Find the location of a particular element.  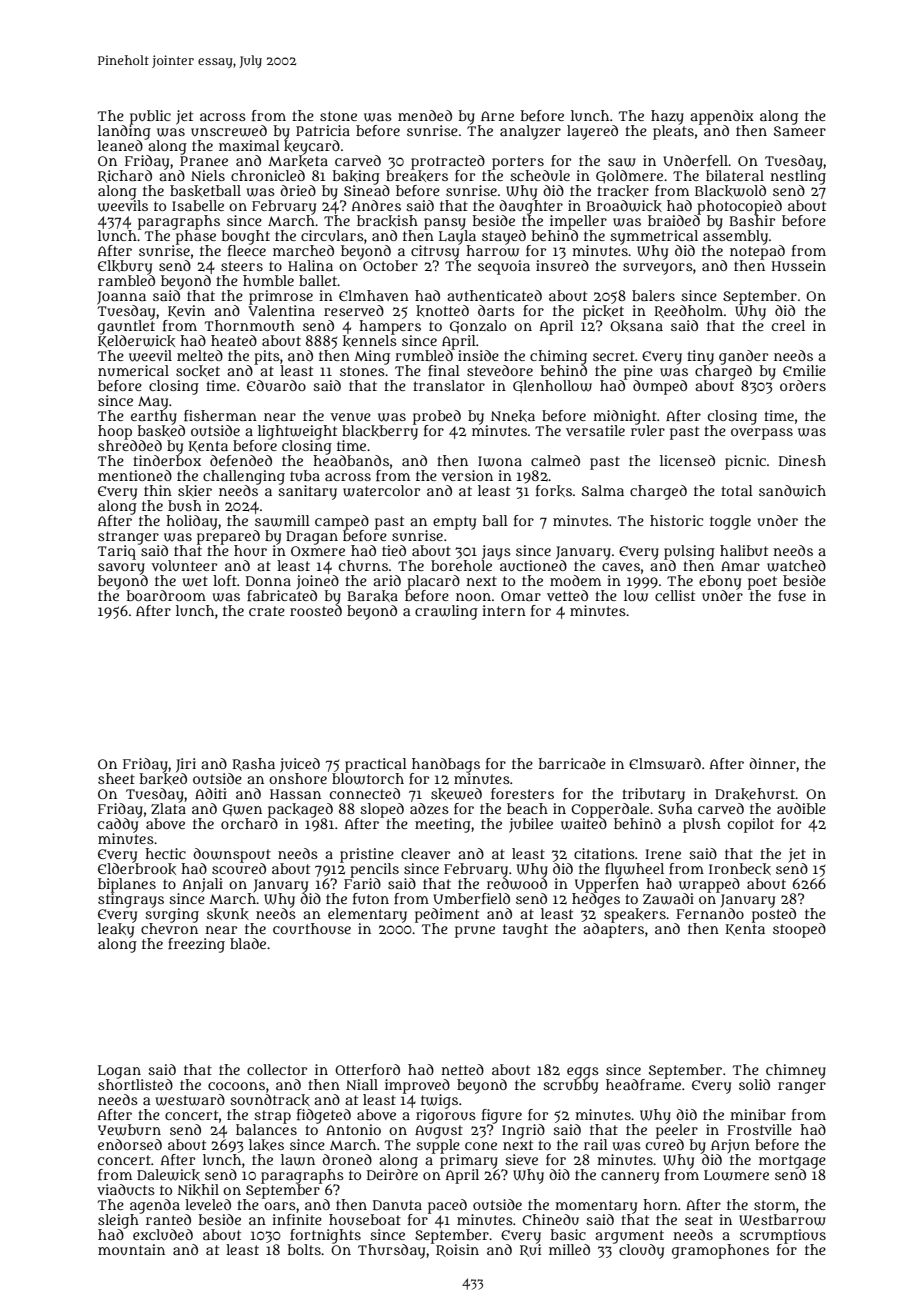

Thursday is located at coordinates (391, 1251).
